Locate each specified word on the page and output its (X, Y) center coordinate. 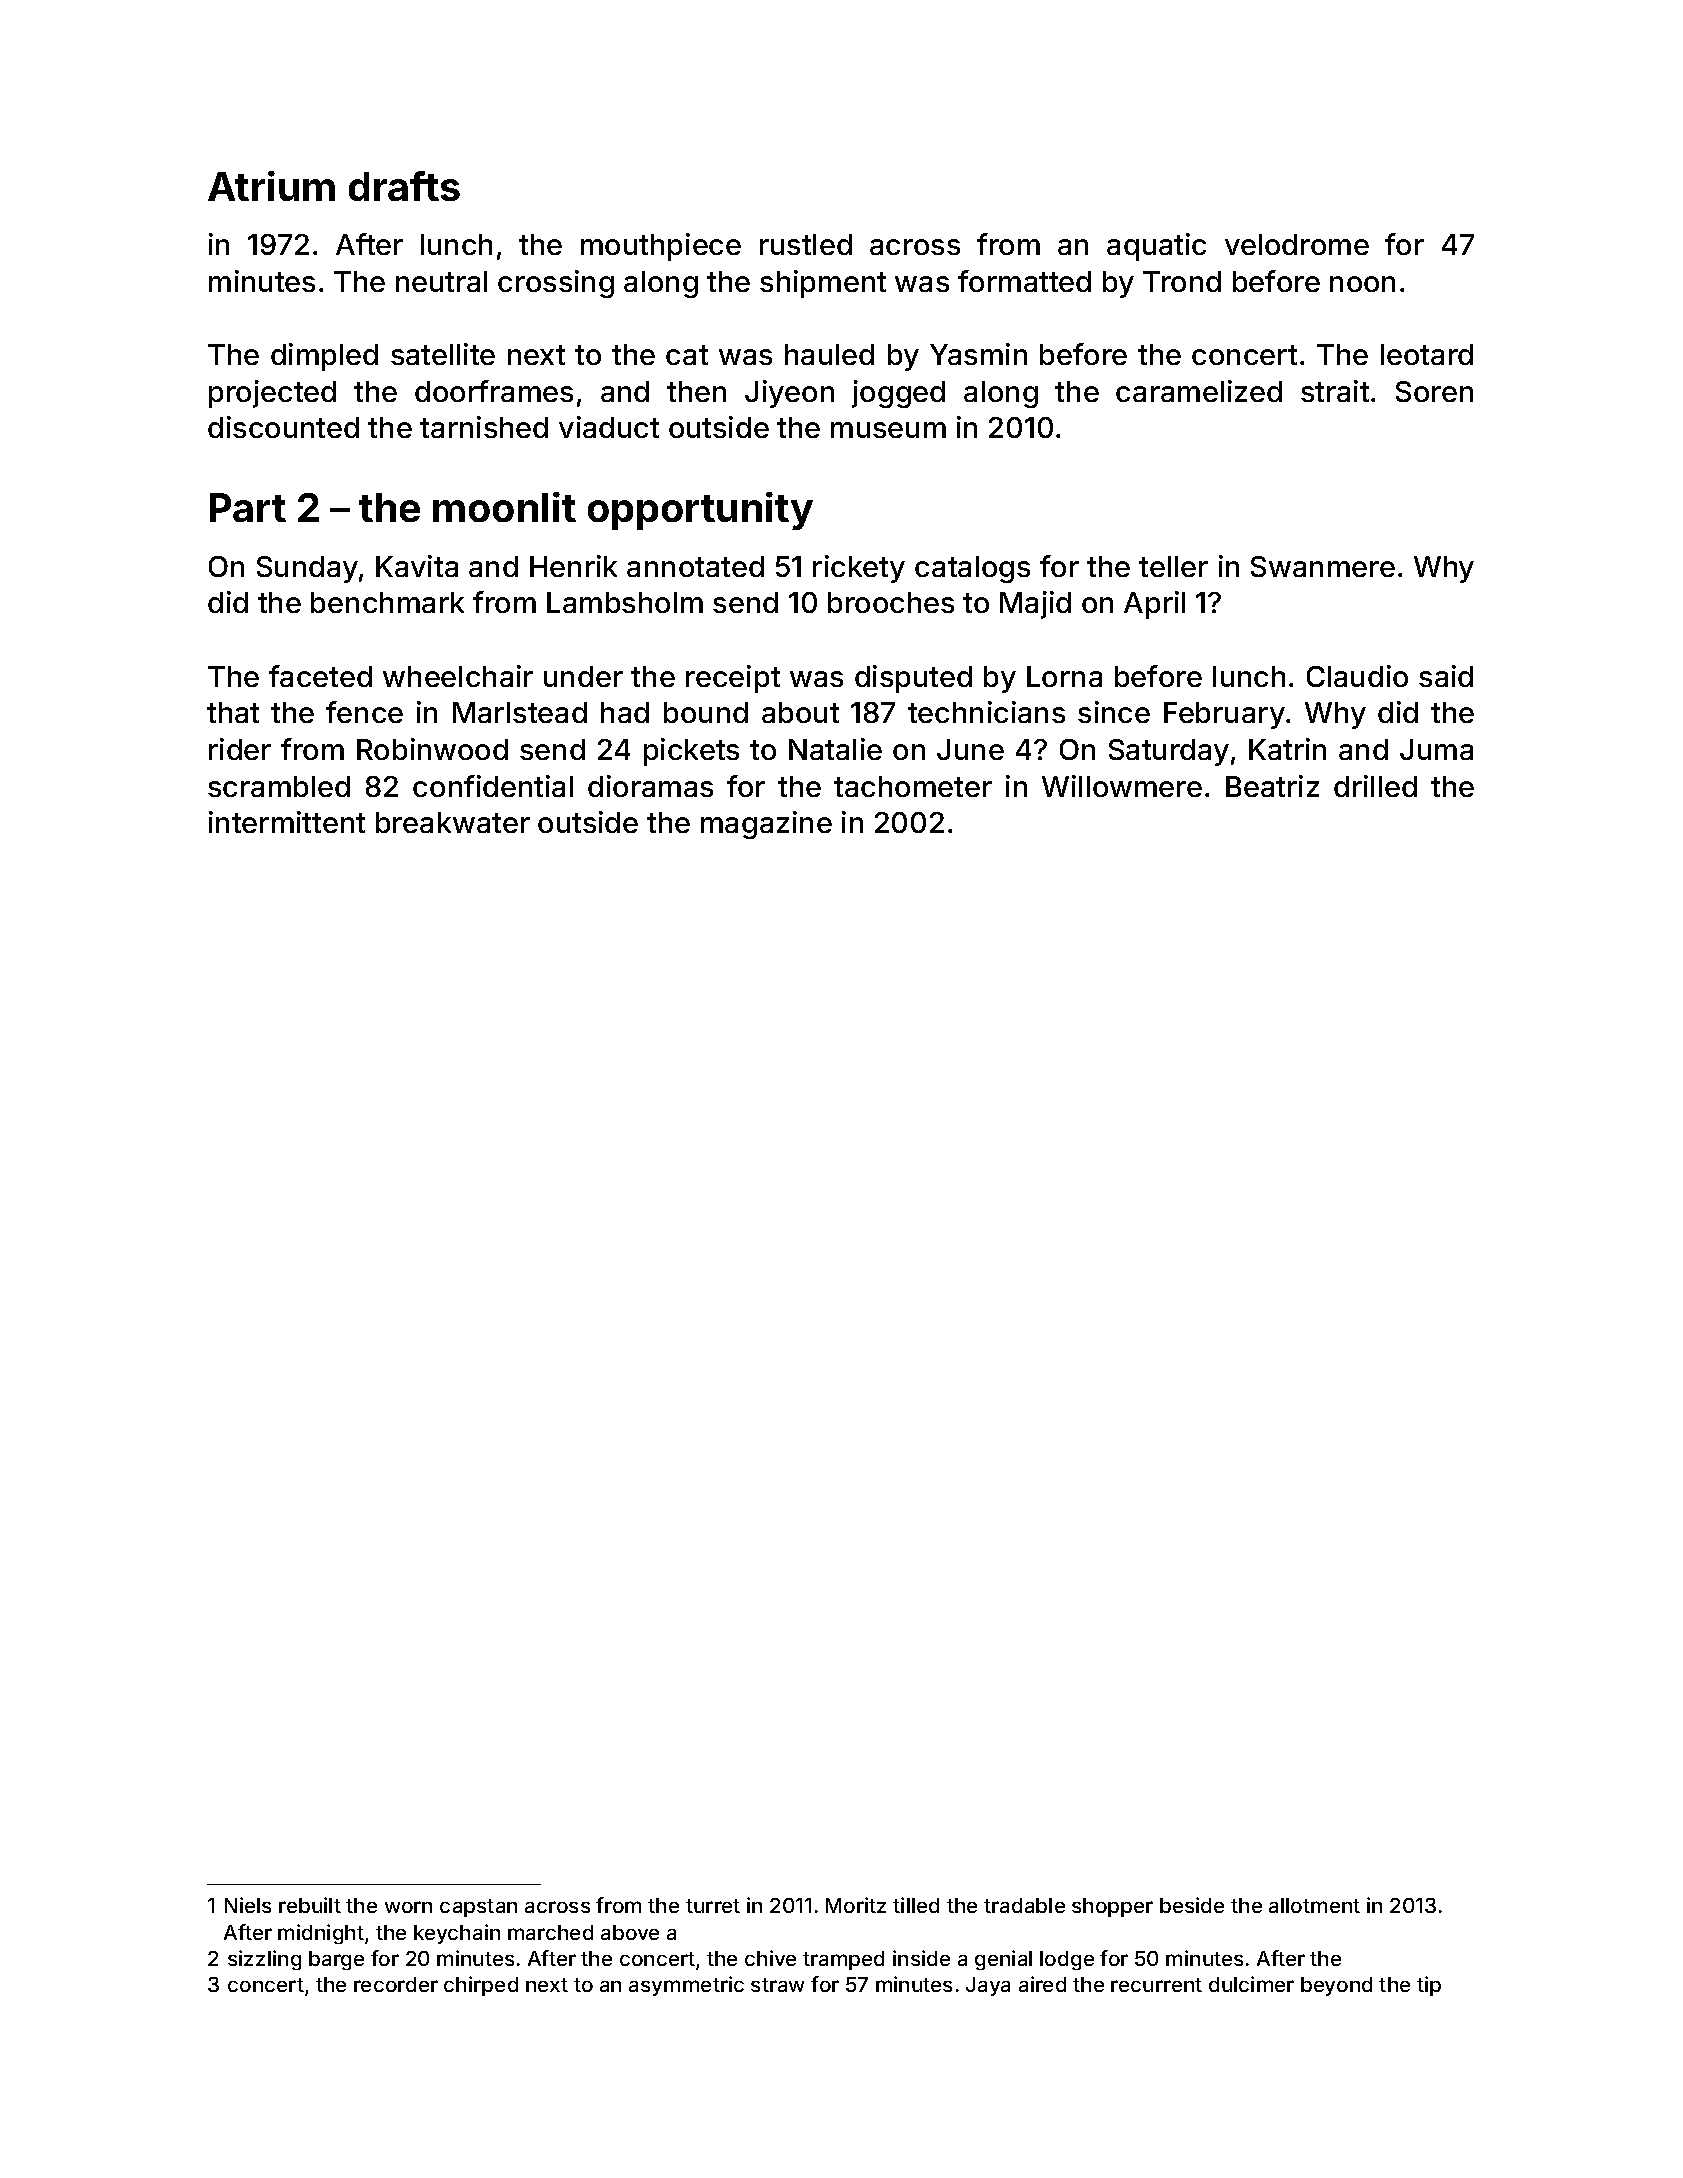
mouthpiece (661, 247)
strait (1335, 391)
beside (1192, 1905)
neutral (441, 281)
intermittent (287, 822)
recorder (396, 1984)
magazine (766, 825)
